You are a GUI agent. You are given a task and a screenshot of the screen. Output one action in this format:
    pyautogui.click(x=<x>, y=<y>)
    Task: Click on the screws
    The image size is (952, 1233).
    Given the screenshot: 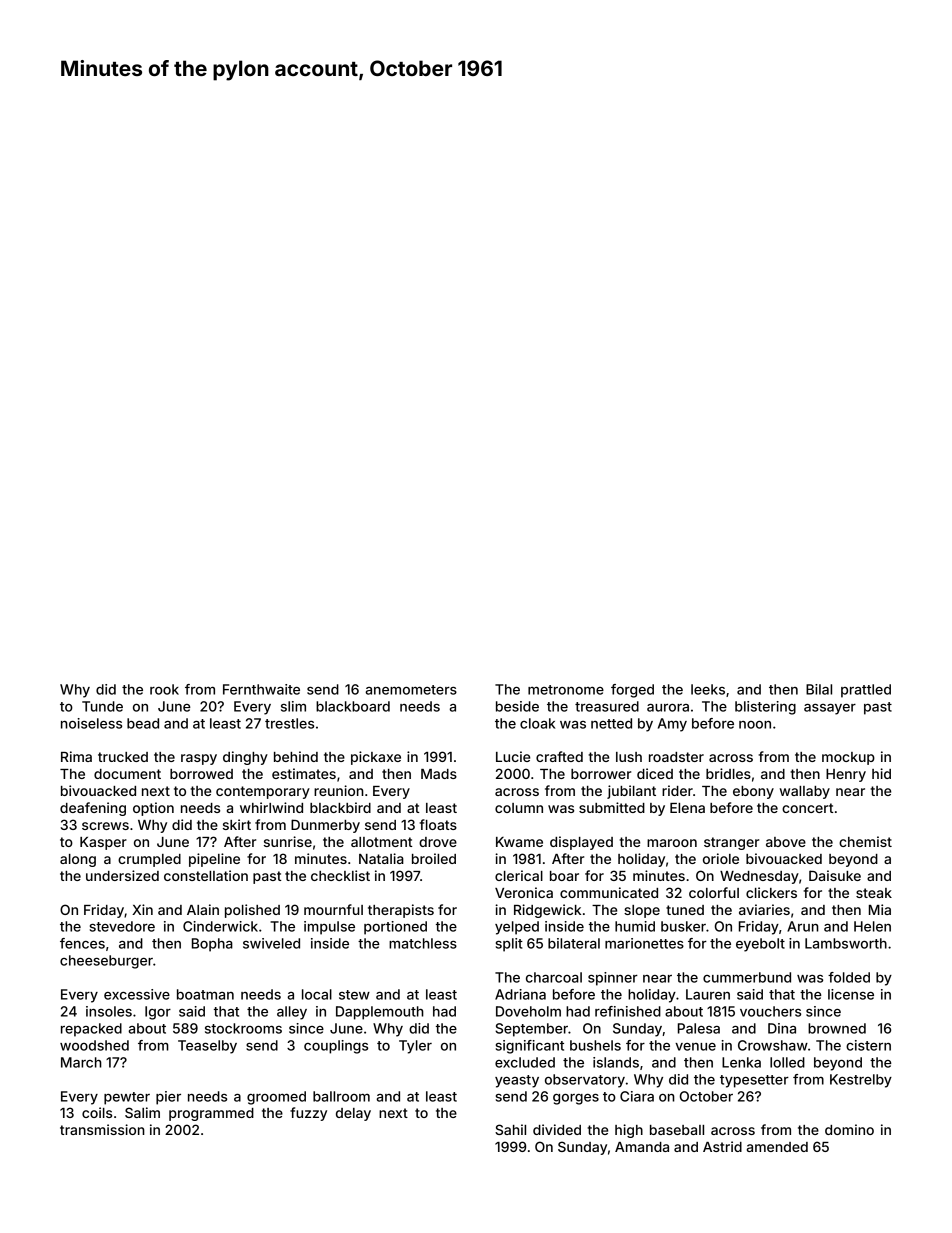 What is the action you would take?
    pyautogui.click(x=105, y=826)
